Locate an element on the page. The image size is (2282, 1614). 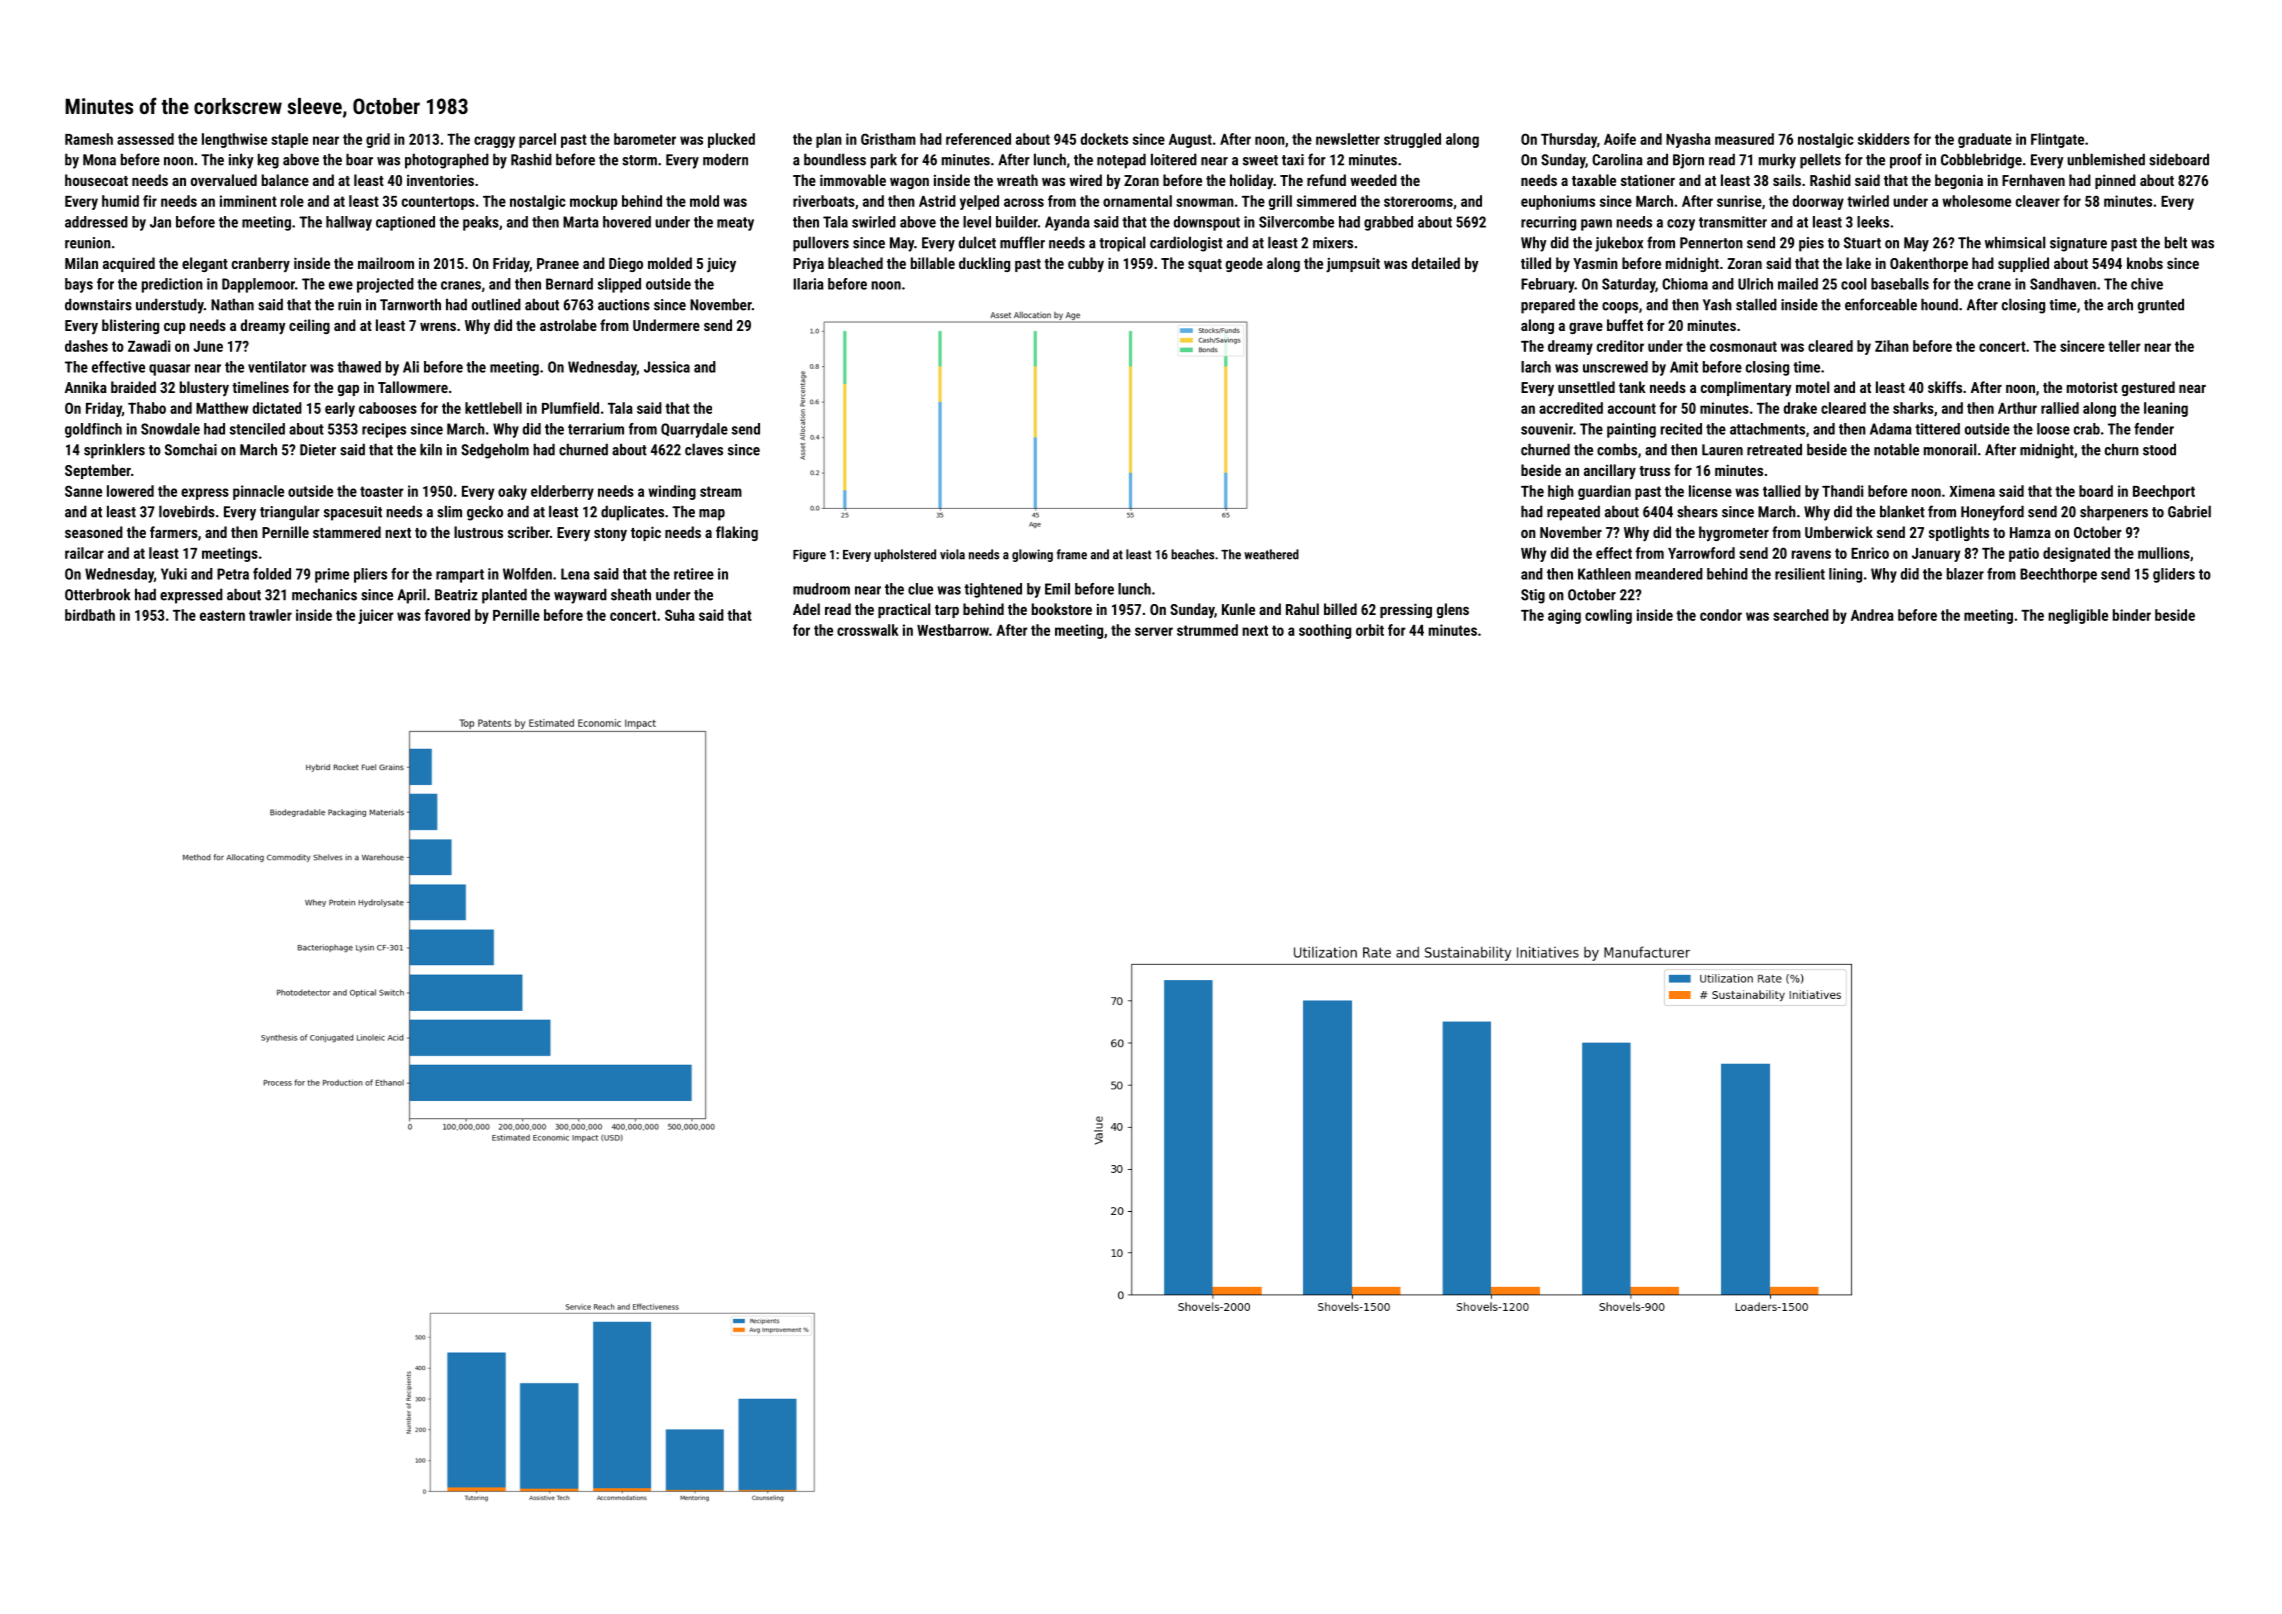
Ilaria is located at coordinates (808, 284).
